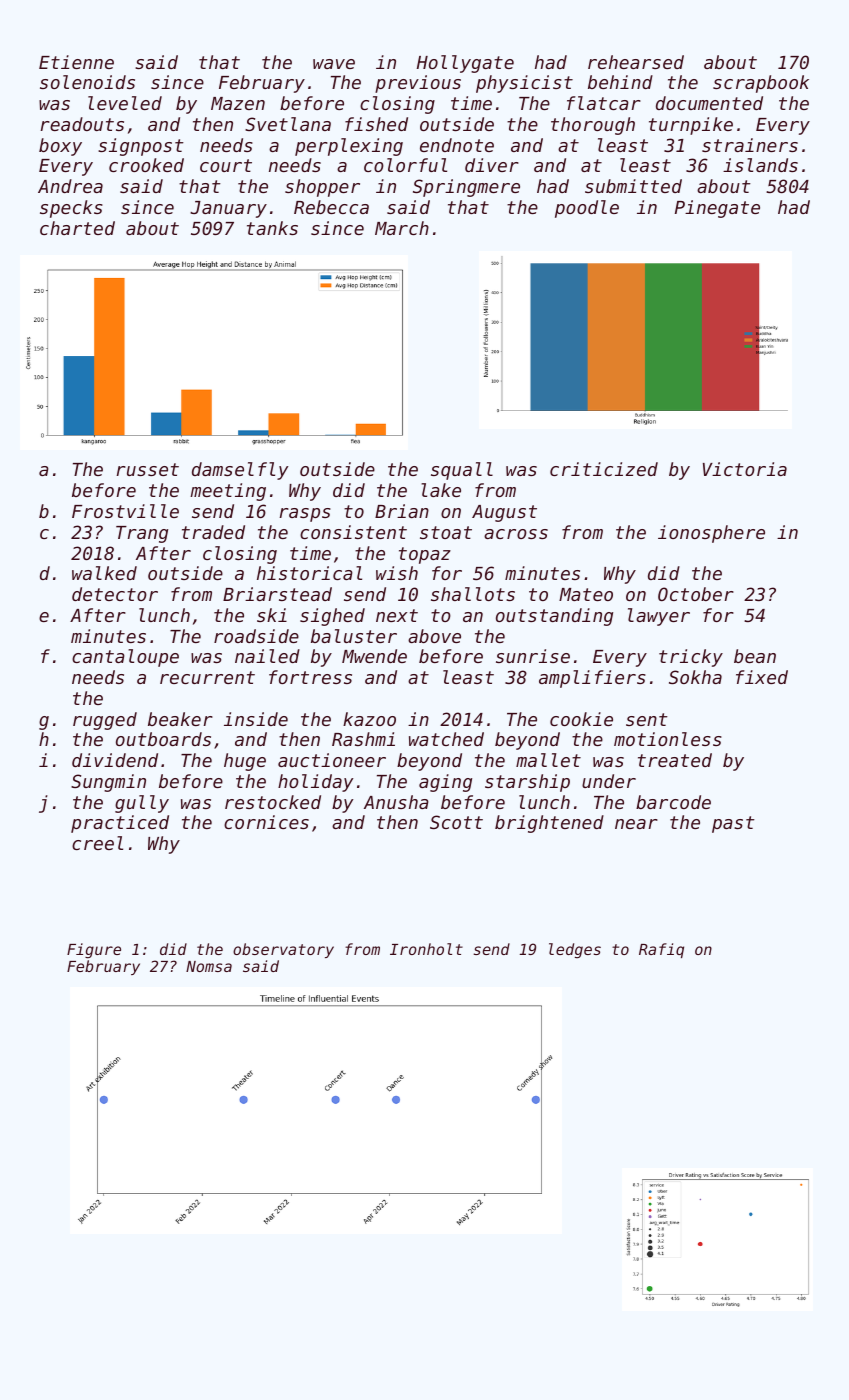  What do you see at coordinates (97, 843) in the document?
I see `creel` at bounding box center [97, 843].
